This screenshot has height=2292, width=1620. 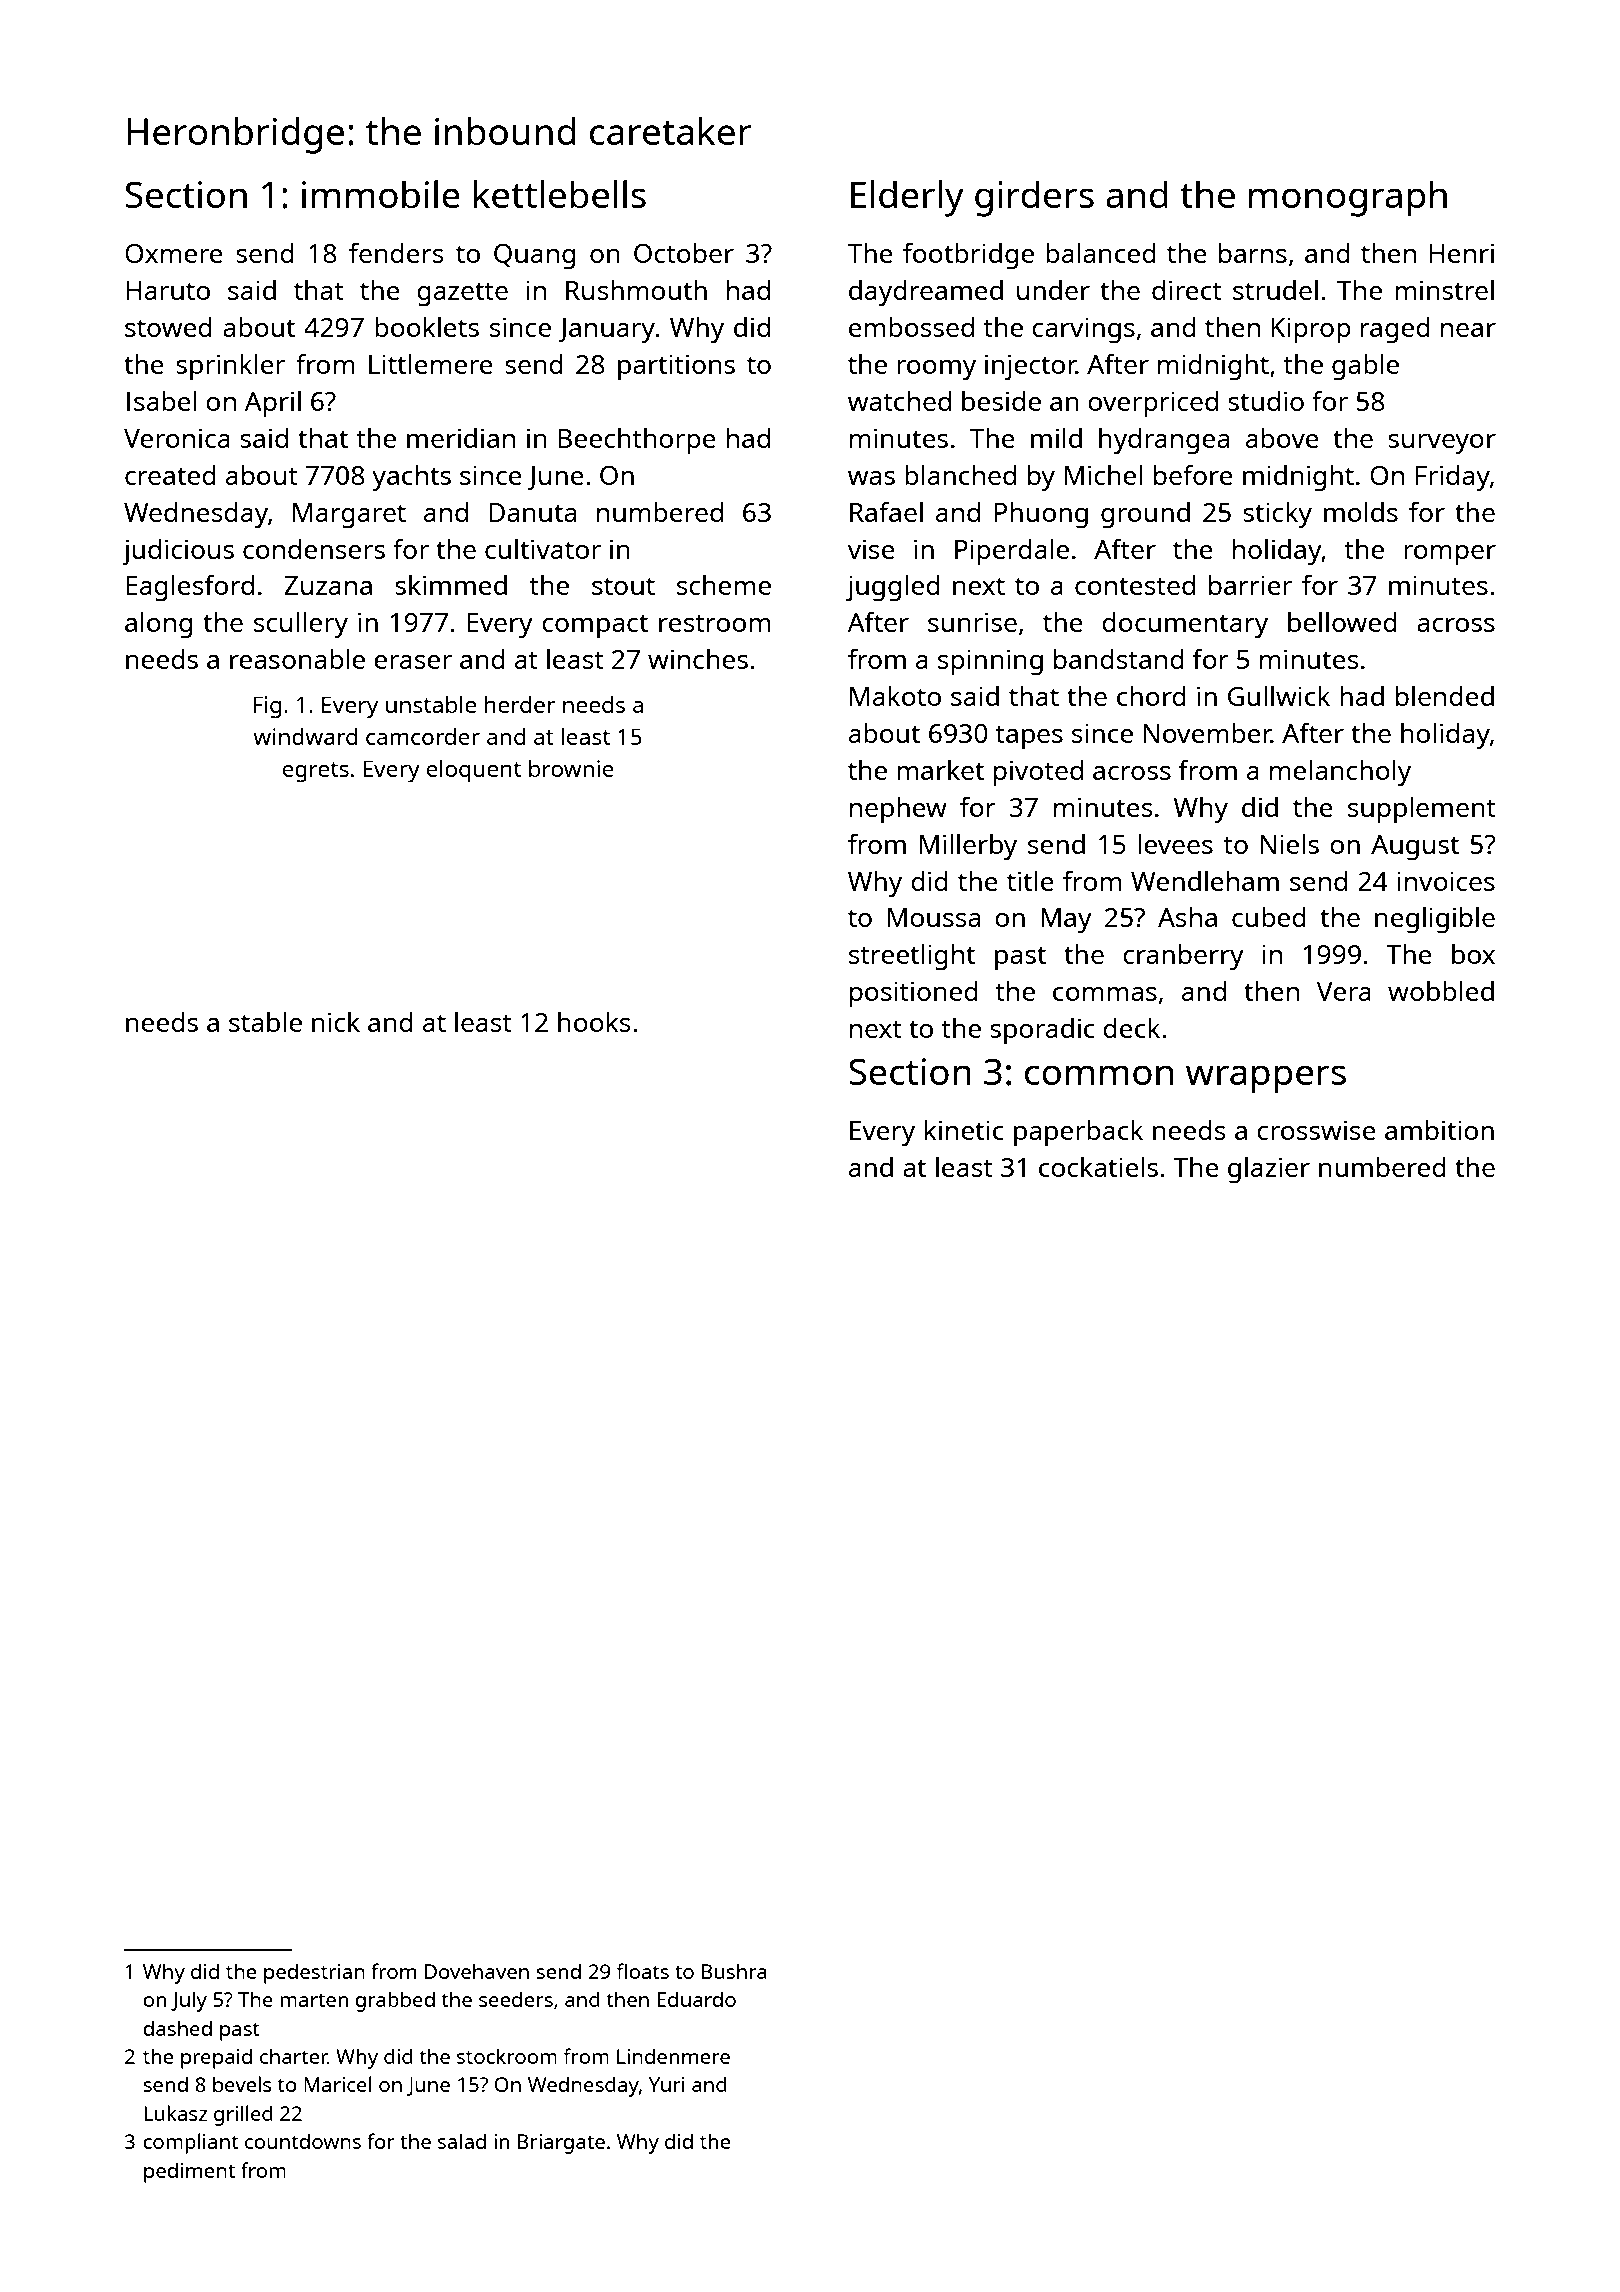 What do you see at coordinates (964, 1130) in the screenshot?
I see `kinetic` at bounding box center [964, 1130].
